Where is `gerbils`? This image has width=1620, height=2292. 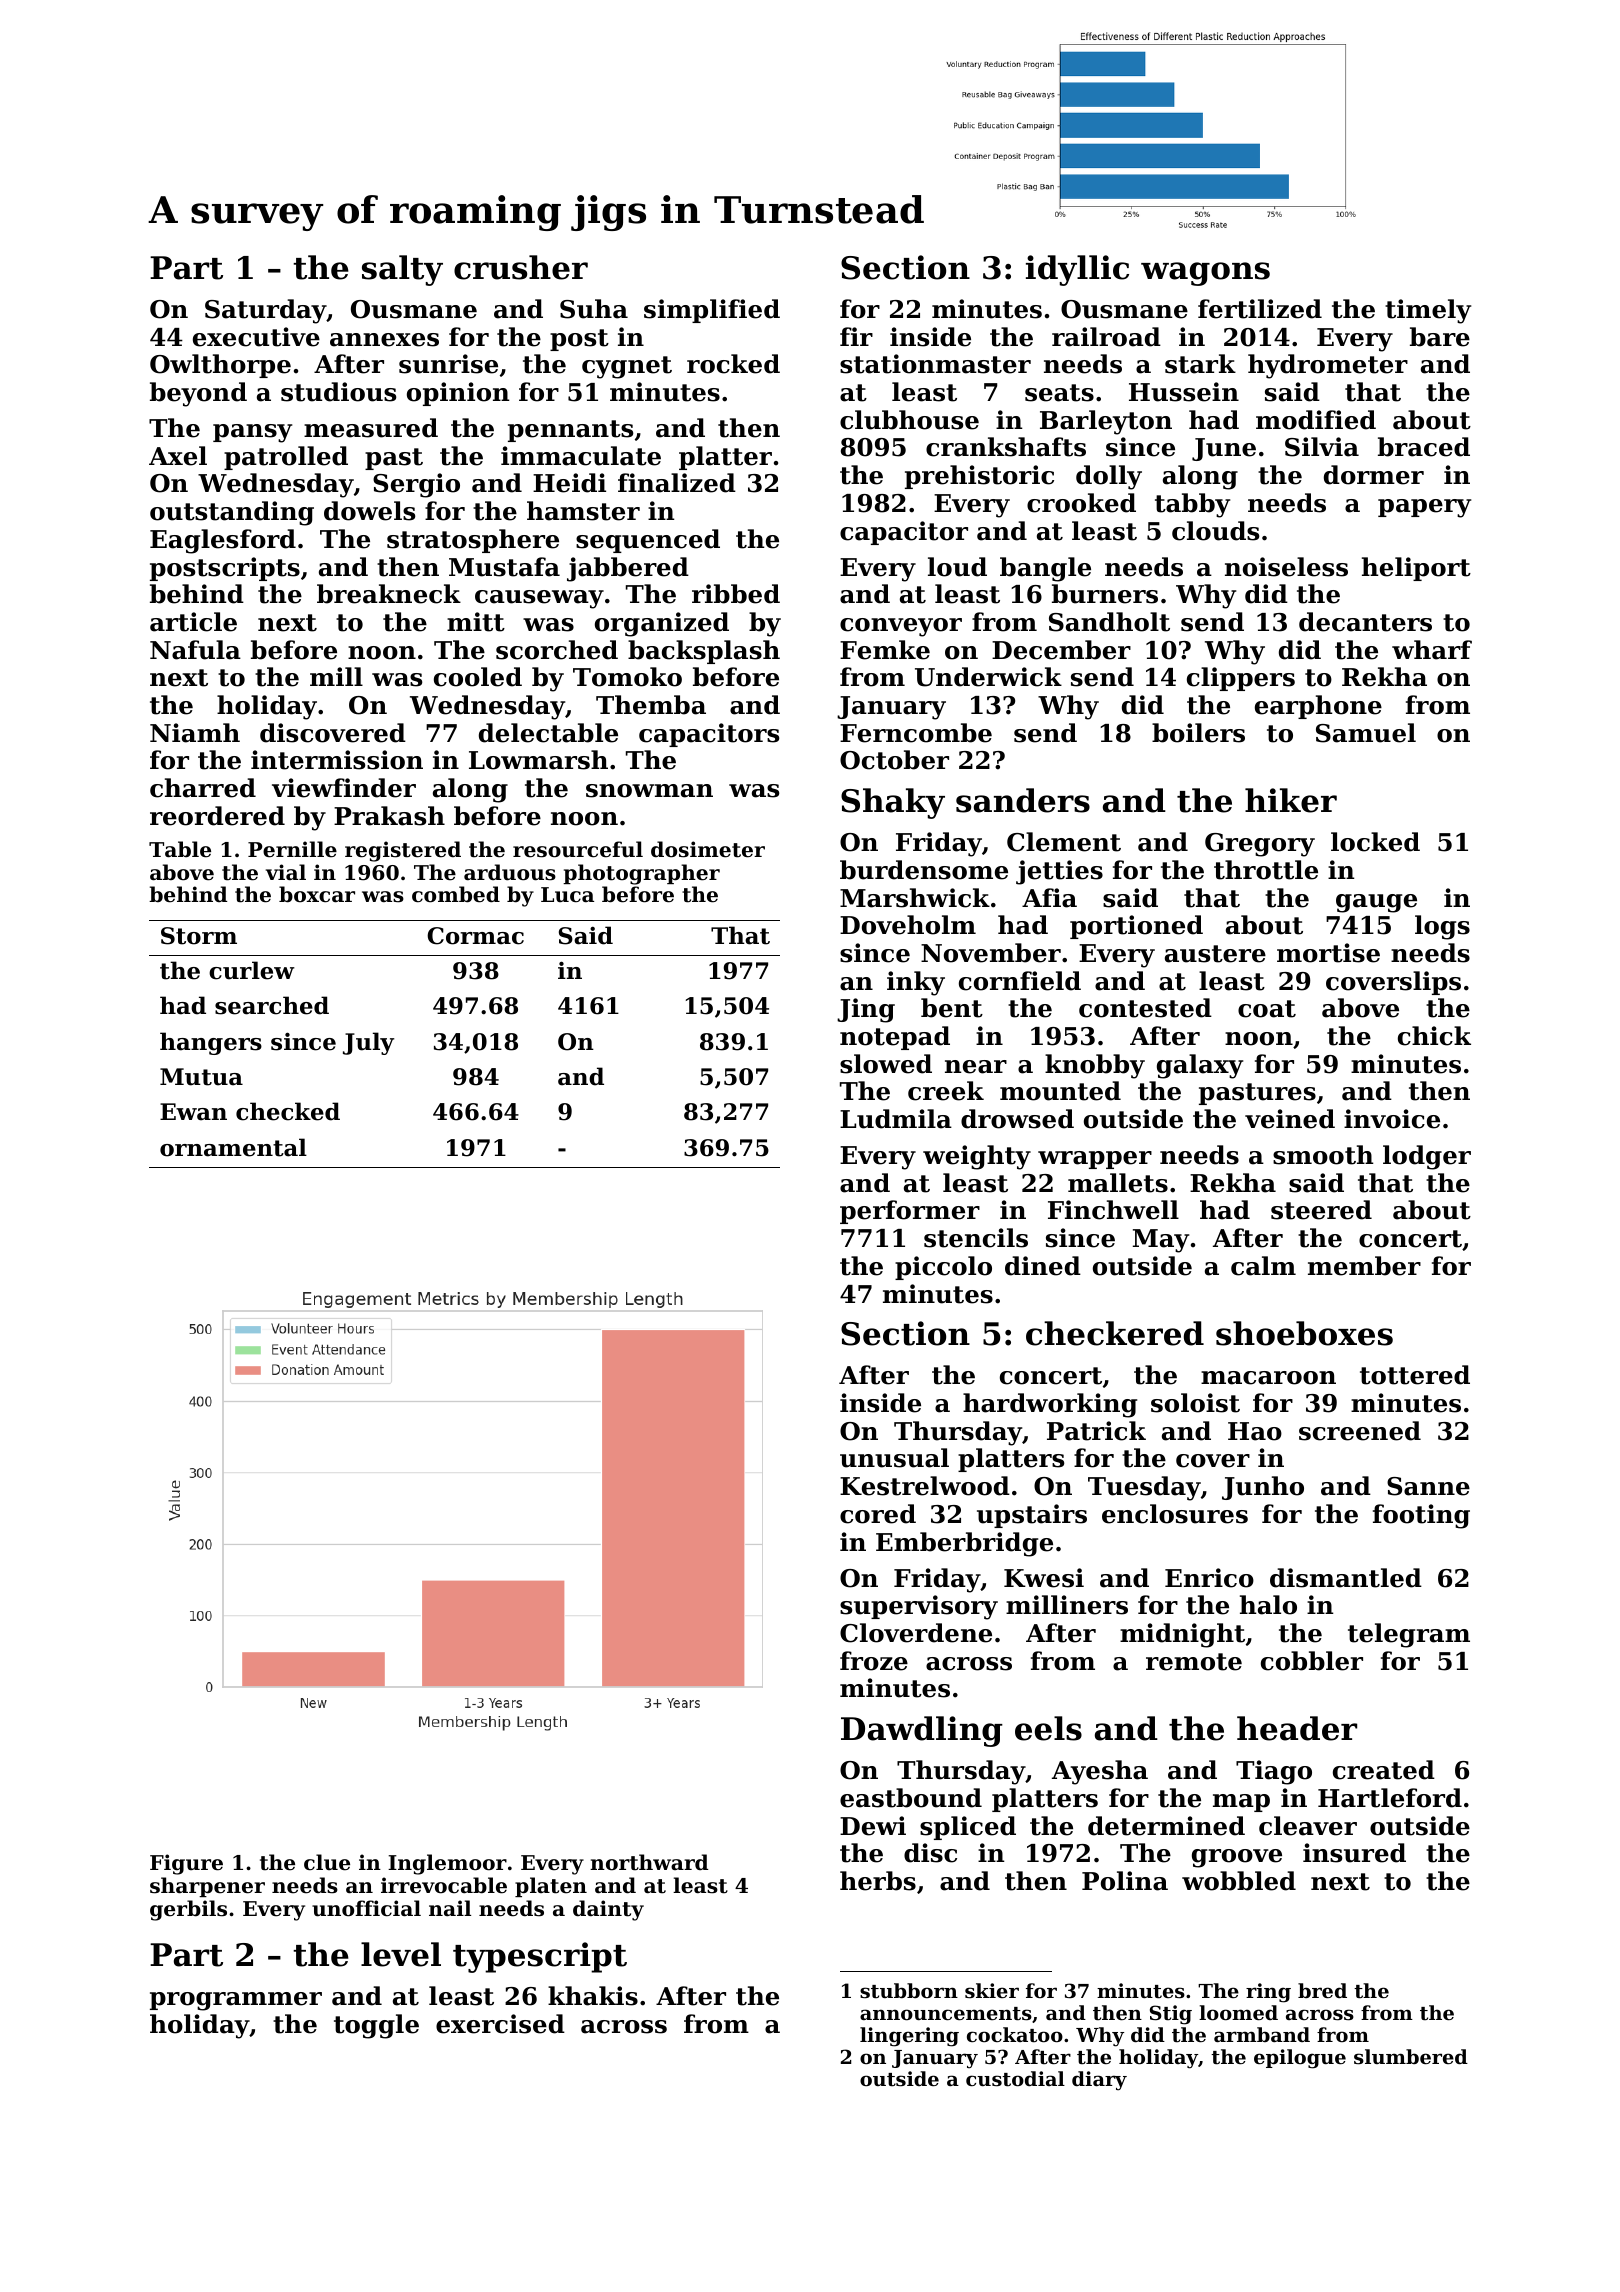
gerbils is located at coordinates (188, 1910).
